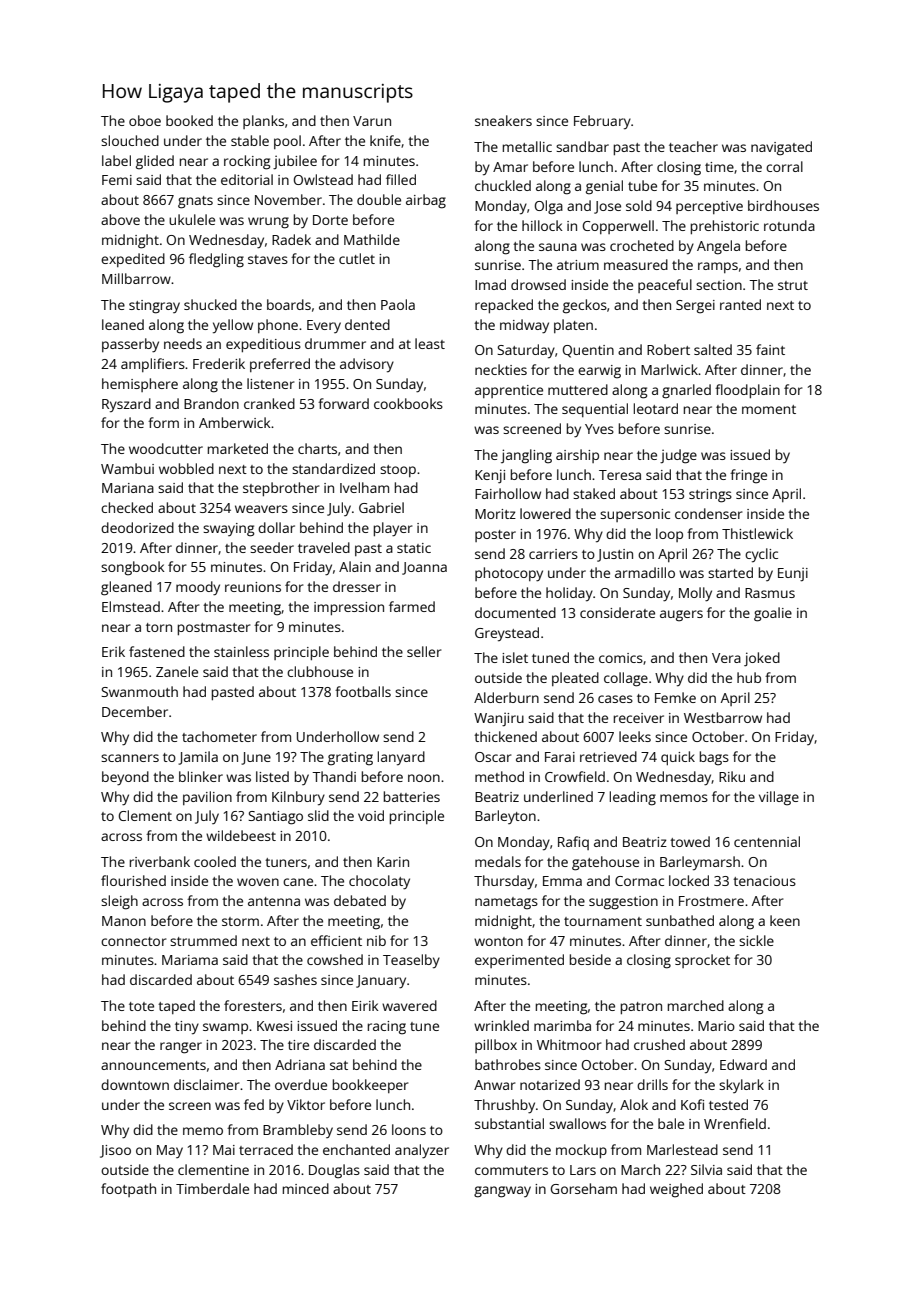 The height and width of the screenshot is (1314, 924). What do you see at coordinates (430, 343) in the screenshot?
I see `least` at bounding box center [430, 343].
